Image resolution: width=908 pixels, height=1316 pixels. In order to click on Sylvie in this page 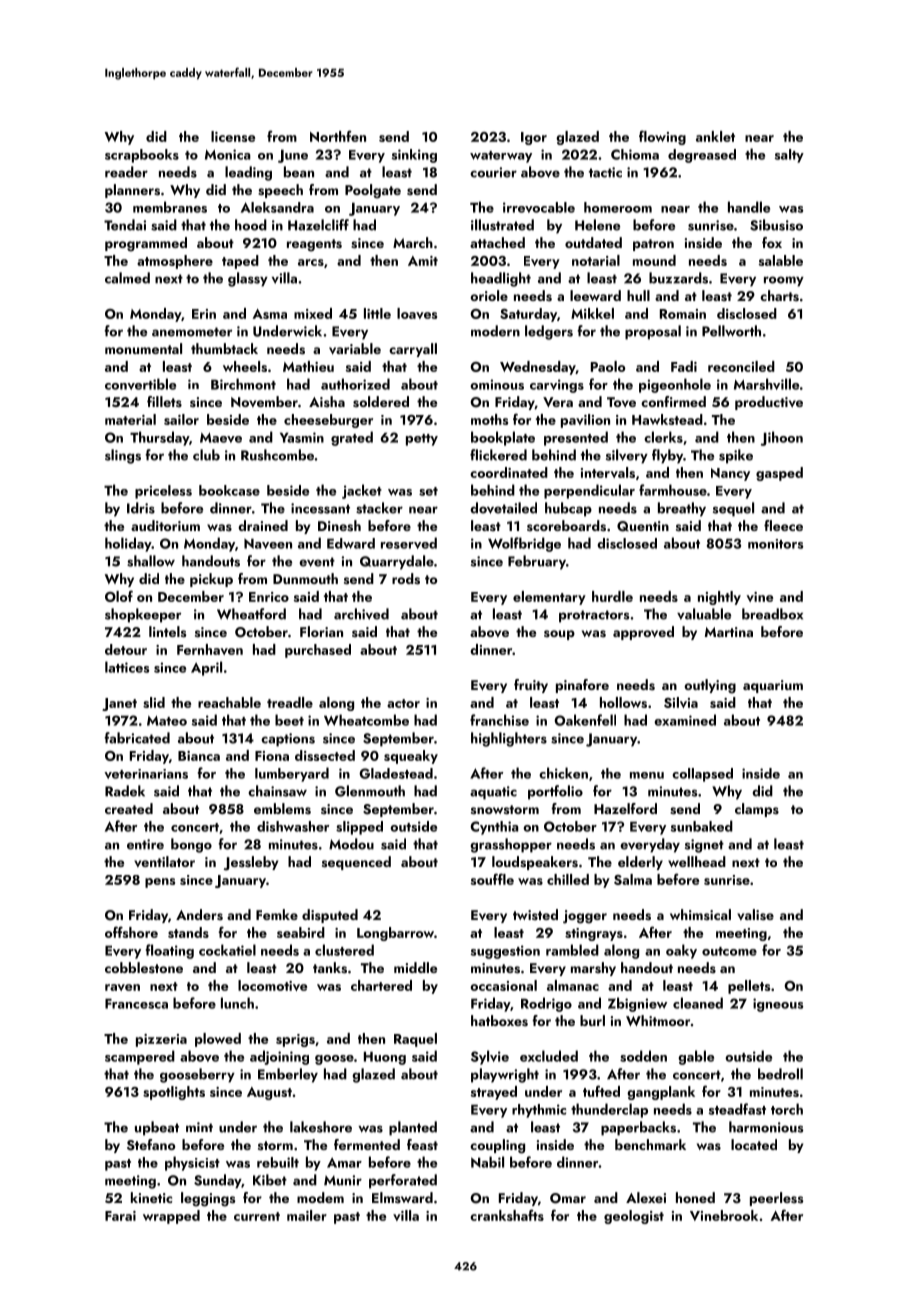, I will do `click(490, 1057)`.
